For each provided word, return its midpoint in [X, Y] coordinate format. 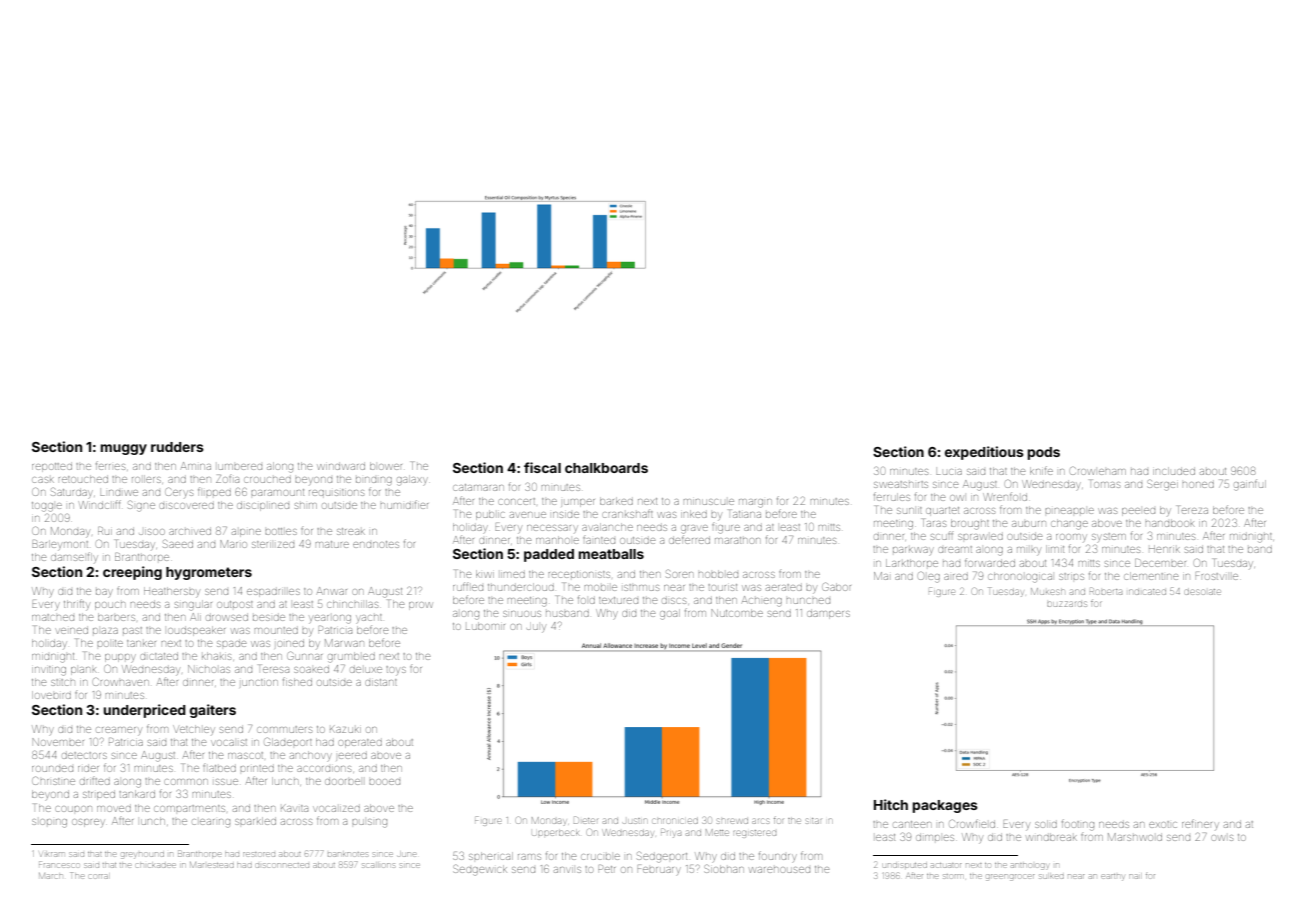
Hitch [891, 804]
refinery [1200, 824]
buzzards [1067, 604]
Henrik [1164, 549]
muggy [124, 449]
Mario [233, 544]
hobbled [718, 574]
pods [1044, 453]
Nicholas [209, 669]
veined [71, 631]
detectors [84, 755]
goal [670, 614]
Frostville [1216, 576]
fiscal [542, 467]
